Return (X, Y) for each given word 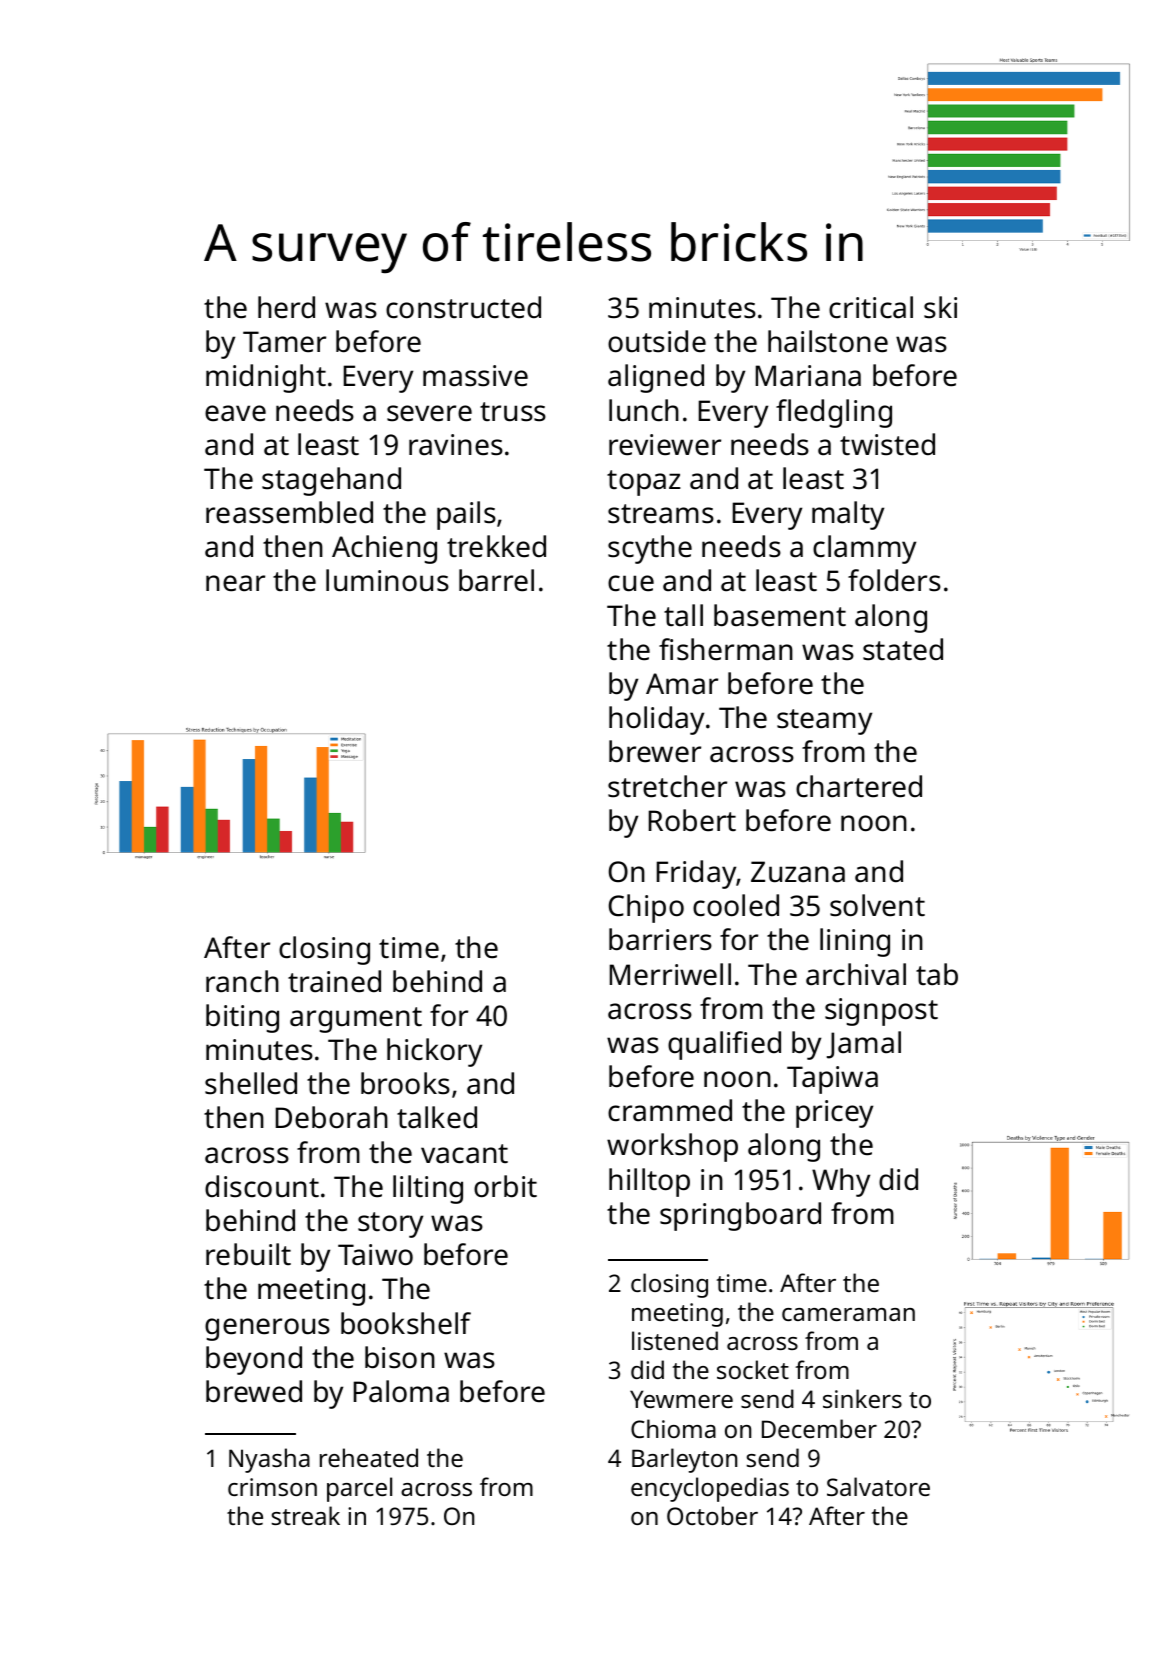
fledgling (834, 413)
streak (306, 1515)
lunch (644, 410)
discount (262, 1186)
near (235, 583)
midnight (266, 378)
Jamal (864, 1045)
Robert (692, 820)
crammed (670, 1110)
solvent (877, 905)
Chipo (646, 908)
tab (937, 974)
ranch (242, 981)
